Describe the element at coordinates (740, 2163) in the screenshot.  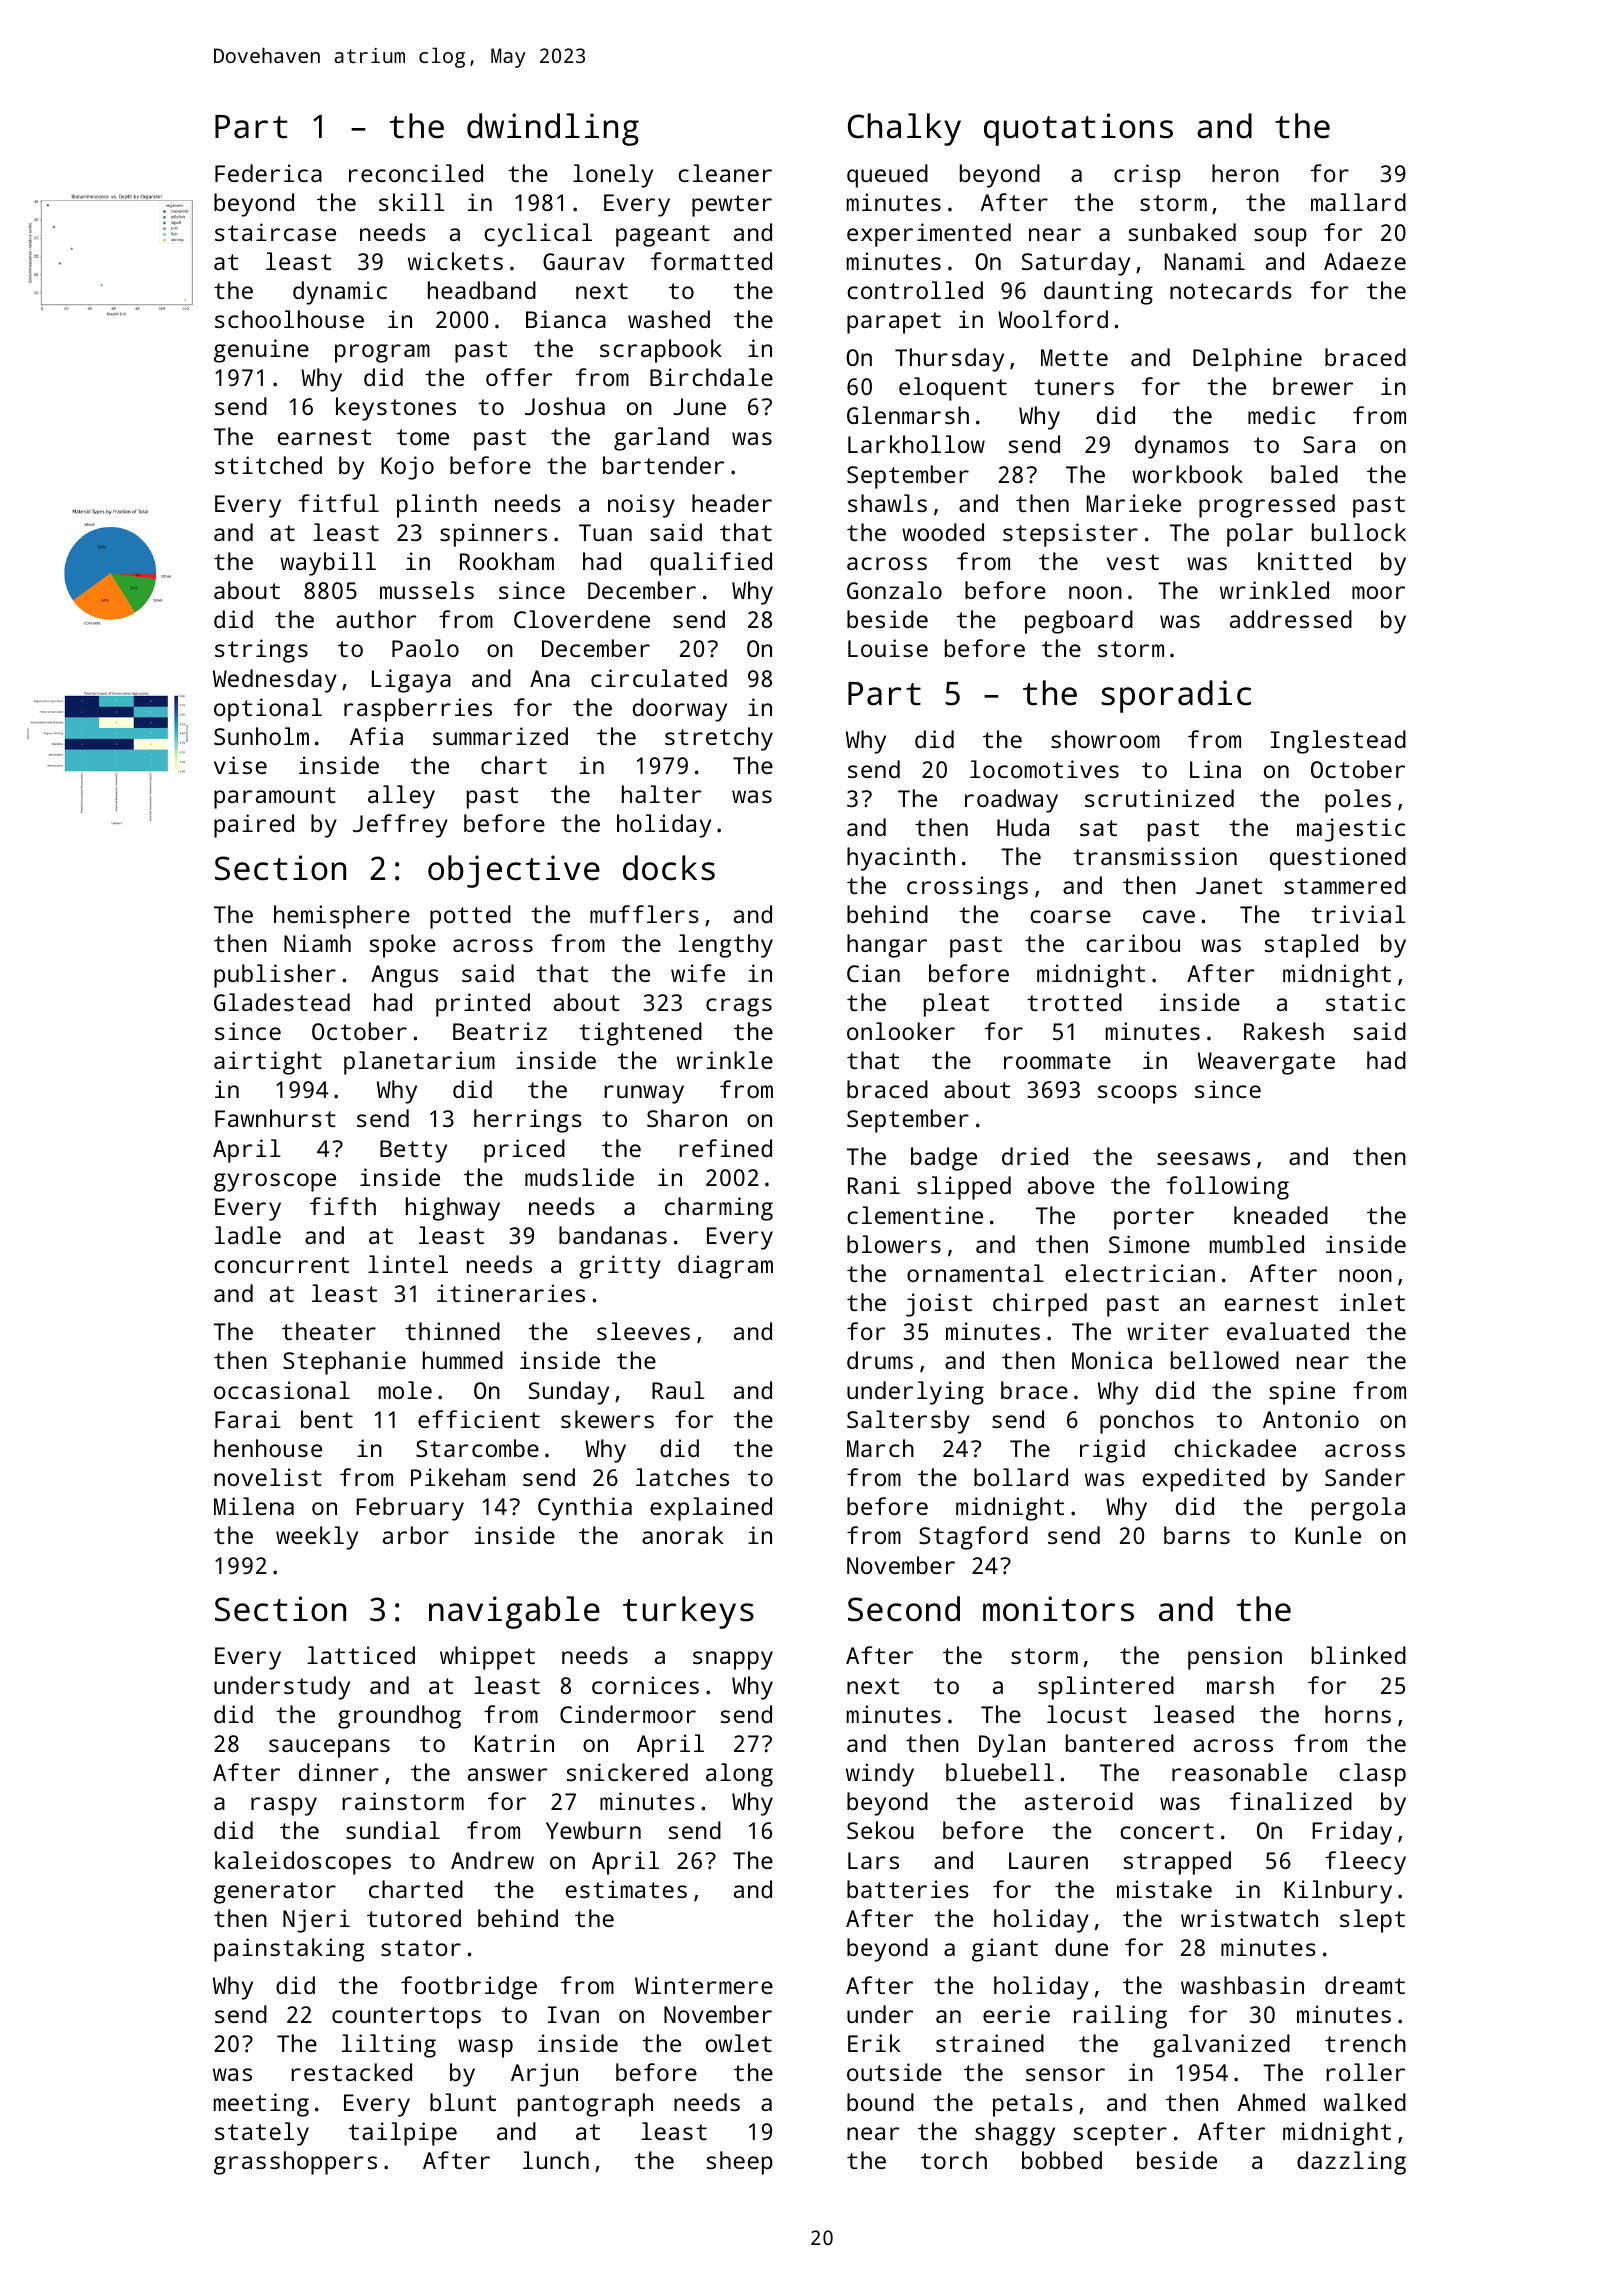
I see `sheep` at that location.
